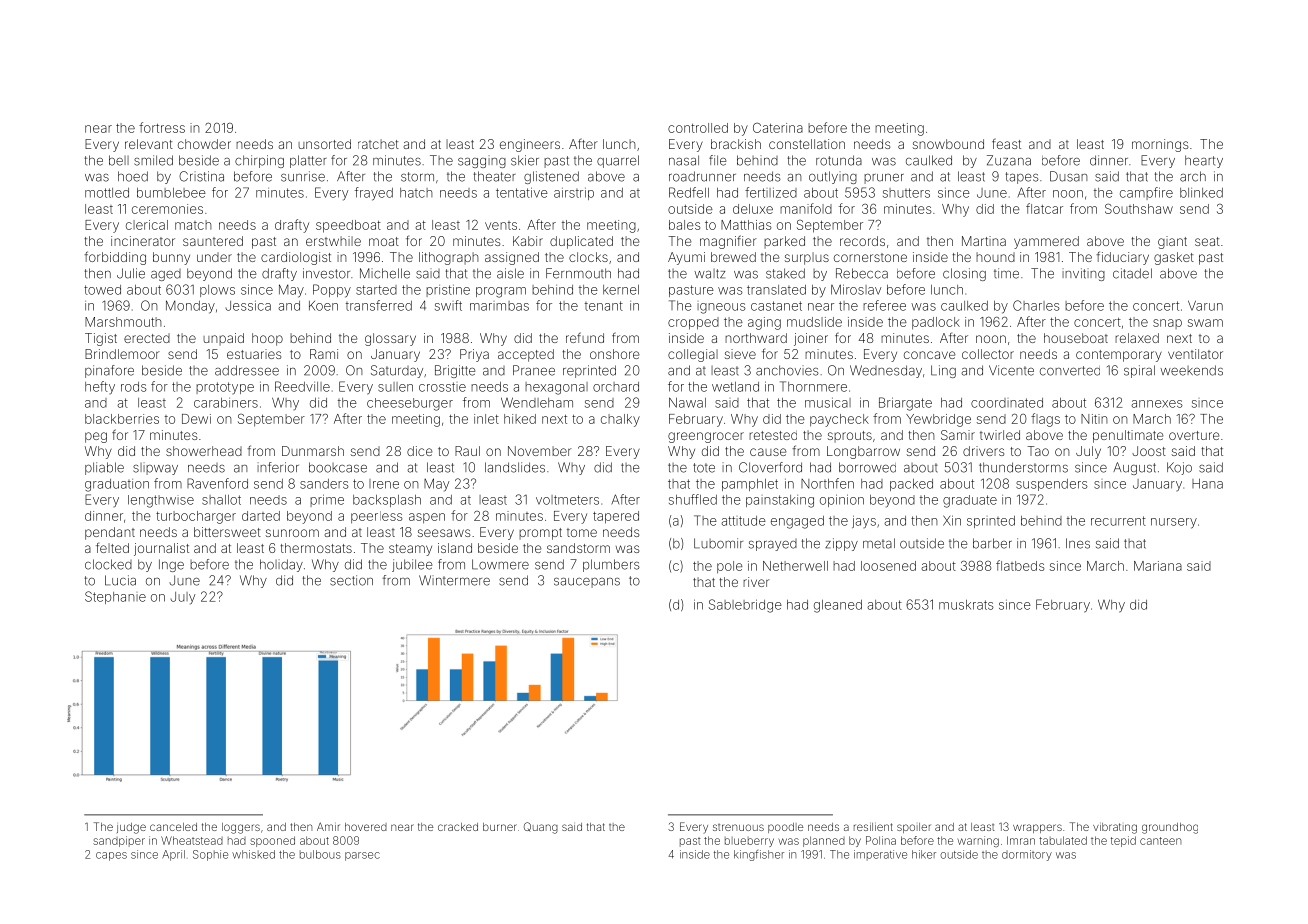 The height and width of the screenshot is (924, 1308). What do you see at coordinates (735, 387) in the screenshot?
I see `wetland` at bounding box center [735, 387].
